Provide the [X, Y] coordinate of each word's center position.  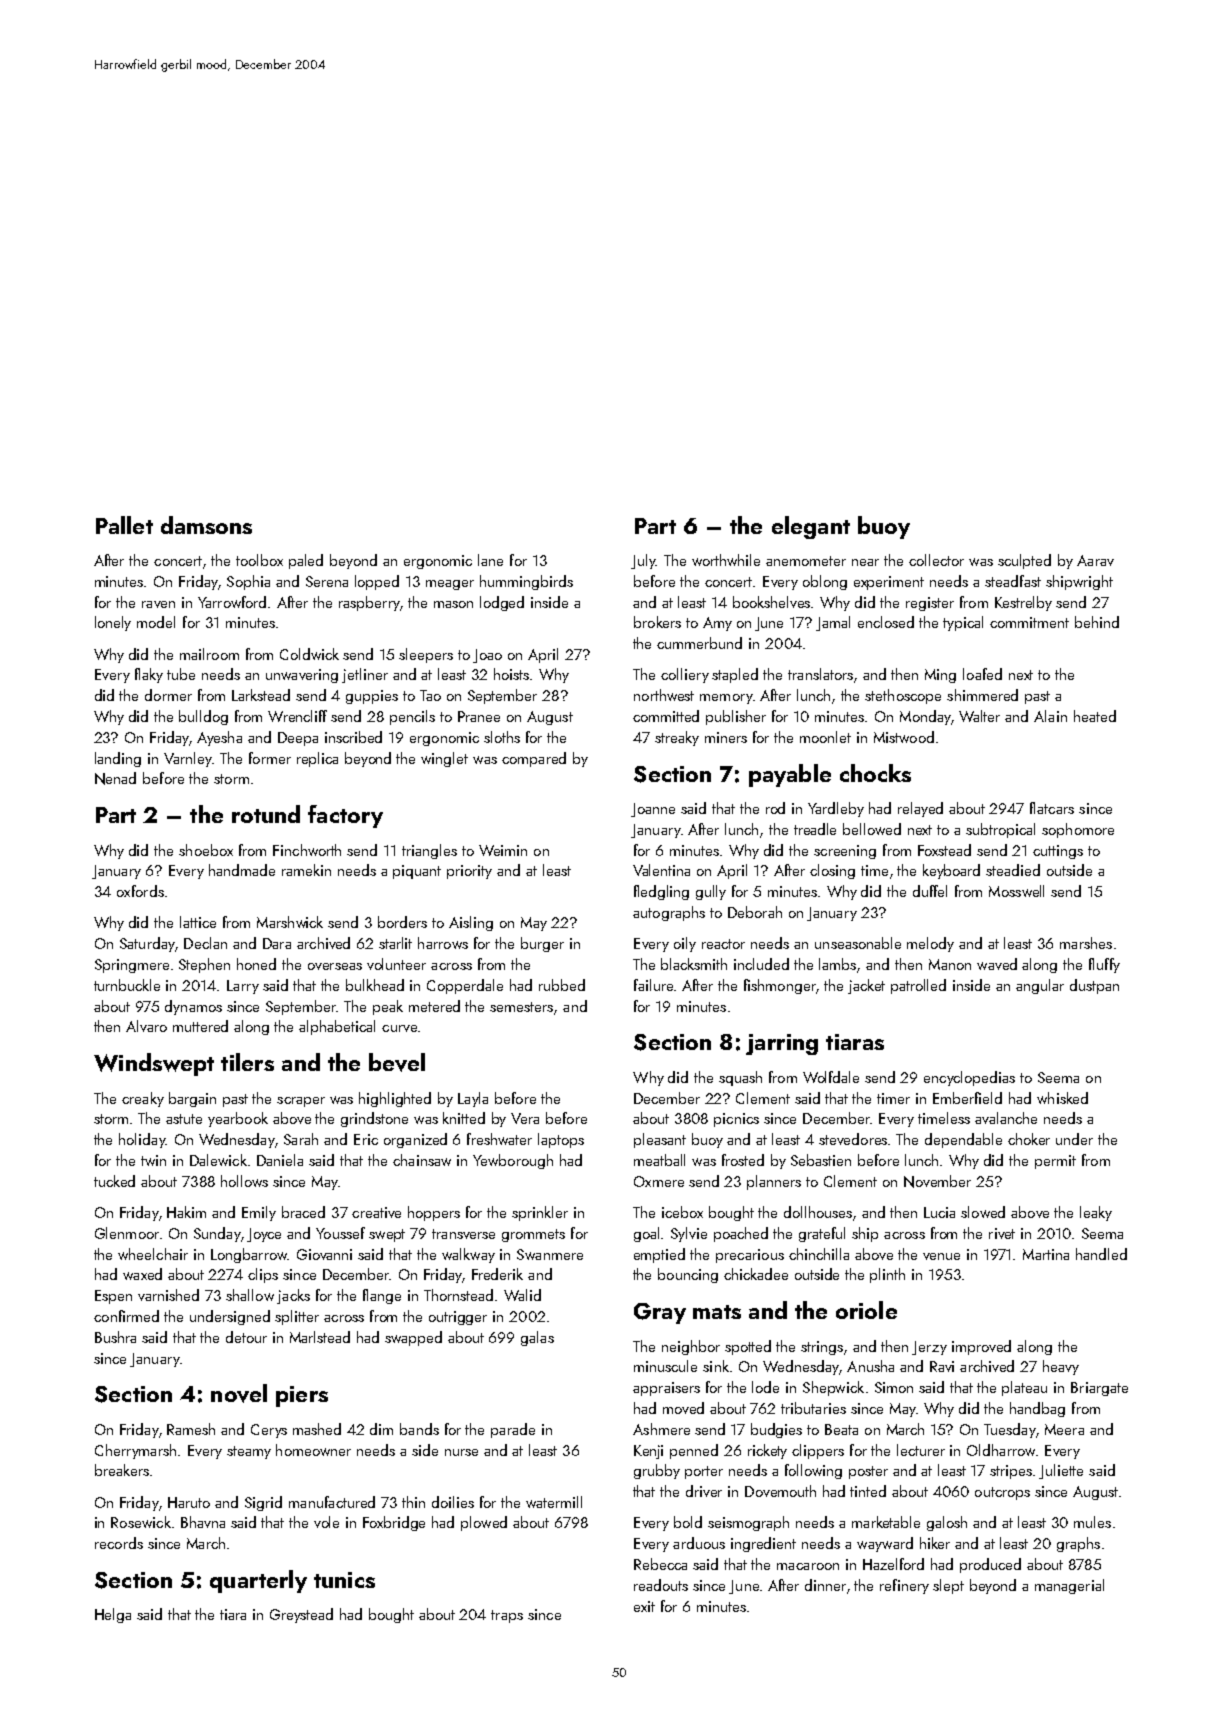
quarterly [258, 1581]
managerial [1069, 1586]
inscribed [353, 737]
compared [534, 759]
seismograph [748, 1523]
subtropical [1000, 830]
